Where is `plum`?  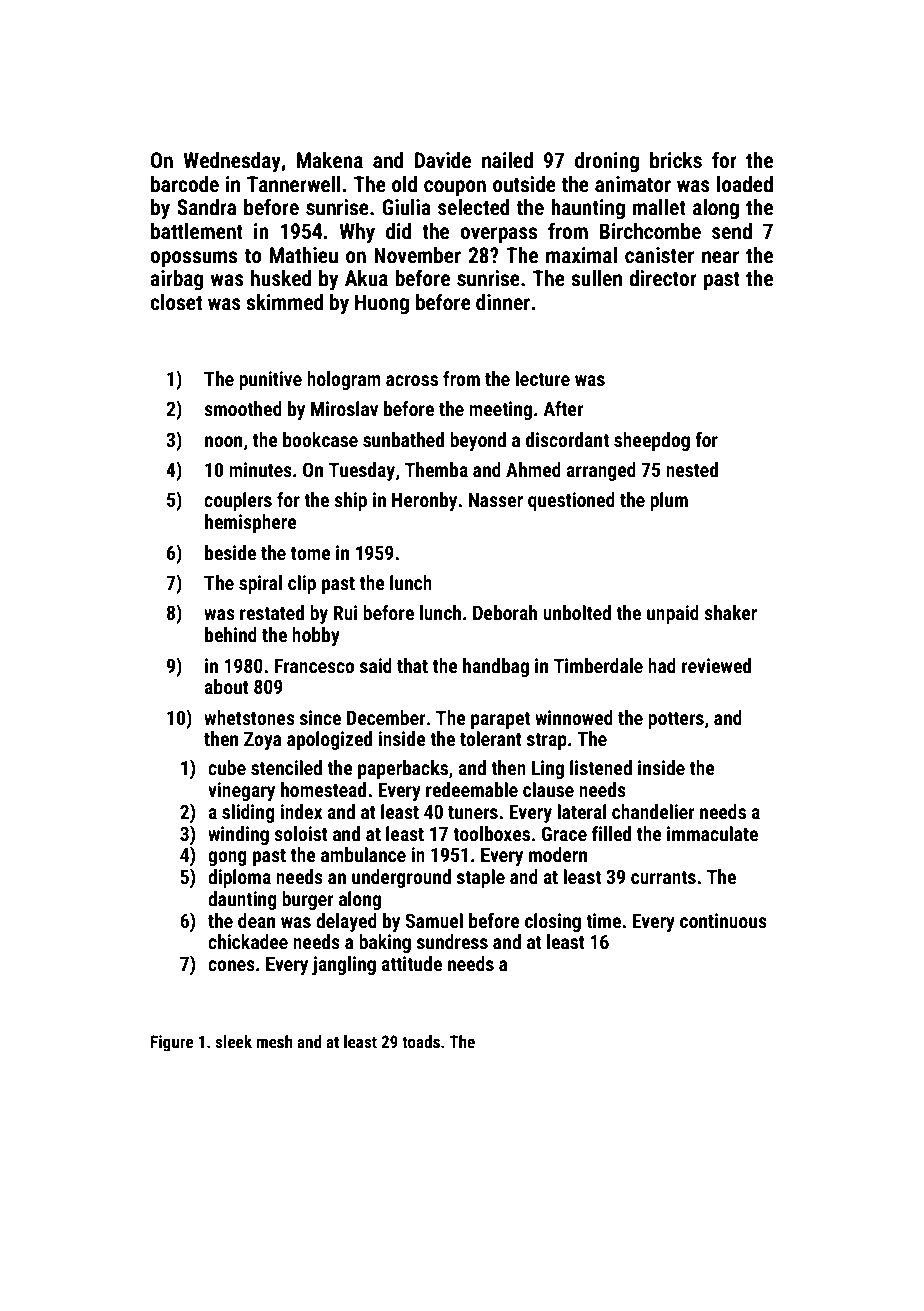
plum is located at coordinates (669, 501).
